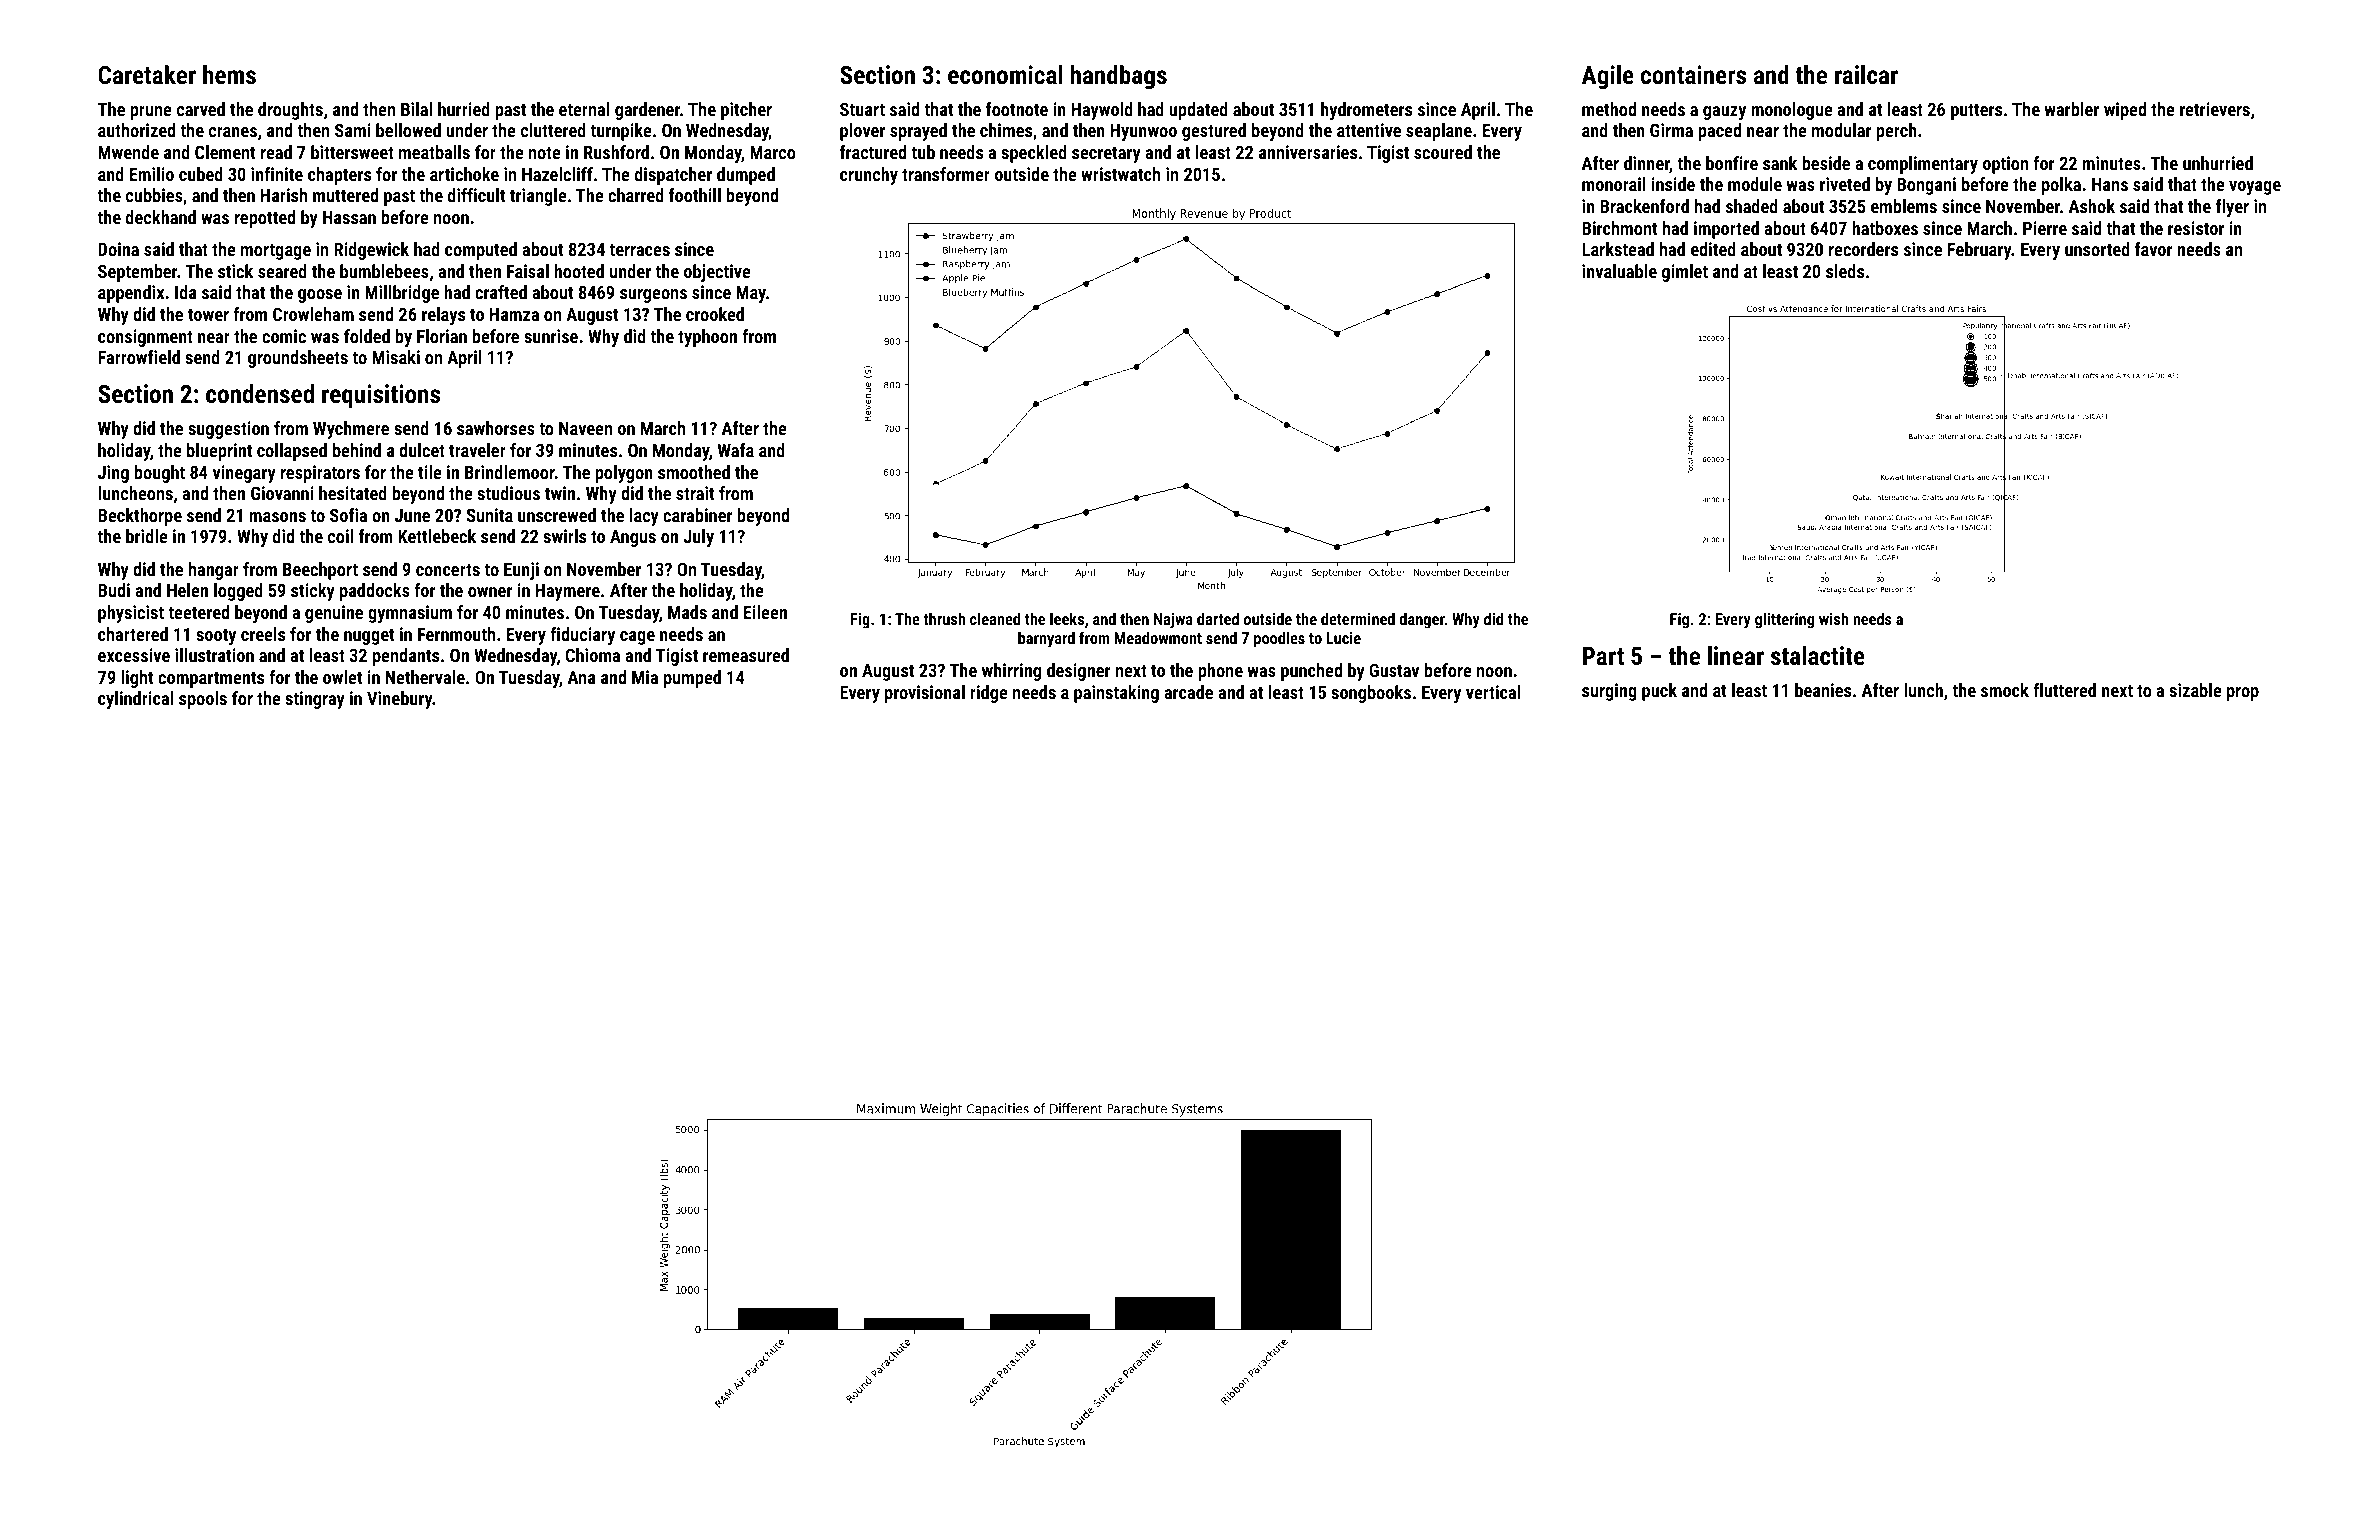 The width and height of the page is (2379, 1539). What do you see at coordinates (697, 515) in the page?
I see `carabiner` at bounding box center [697, 515].
